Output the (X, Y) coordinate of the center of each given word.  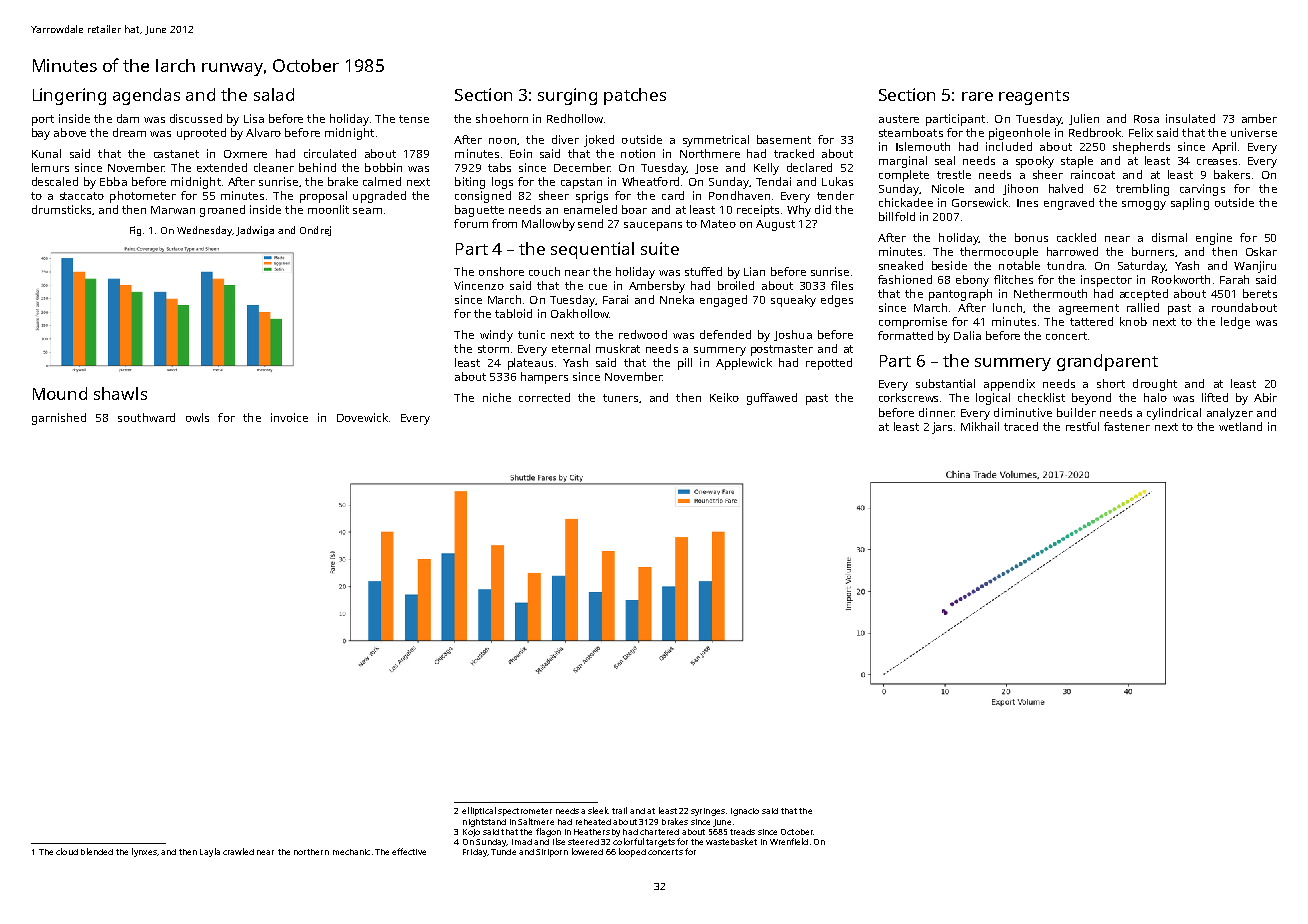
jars (942, 428)
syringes (708, 812)
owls (197, 417)
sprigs (592, 197)
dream (129, 132)
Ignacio (745, 812)
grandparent (1107, 362)
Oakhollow (580, 313)
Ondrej (315, 231)
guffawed (772, 399)
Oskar (1261, 251)
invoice (289, 417)
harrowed (1072, 251)
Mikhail (980, 426)
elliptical (479, 811)
